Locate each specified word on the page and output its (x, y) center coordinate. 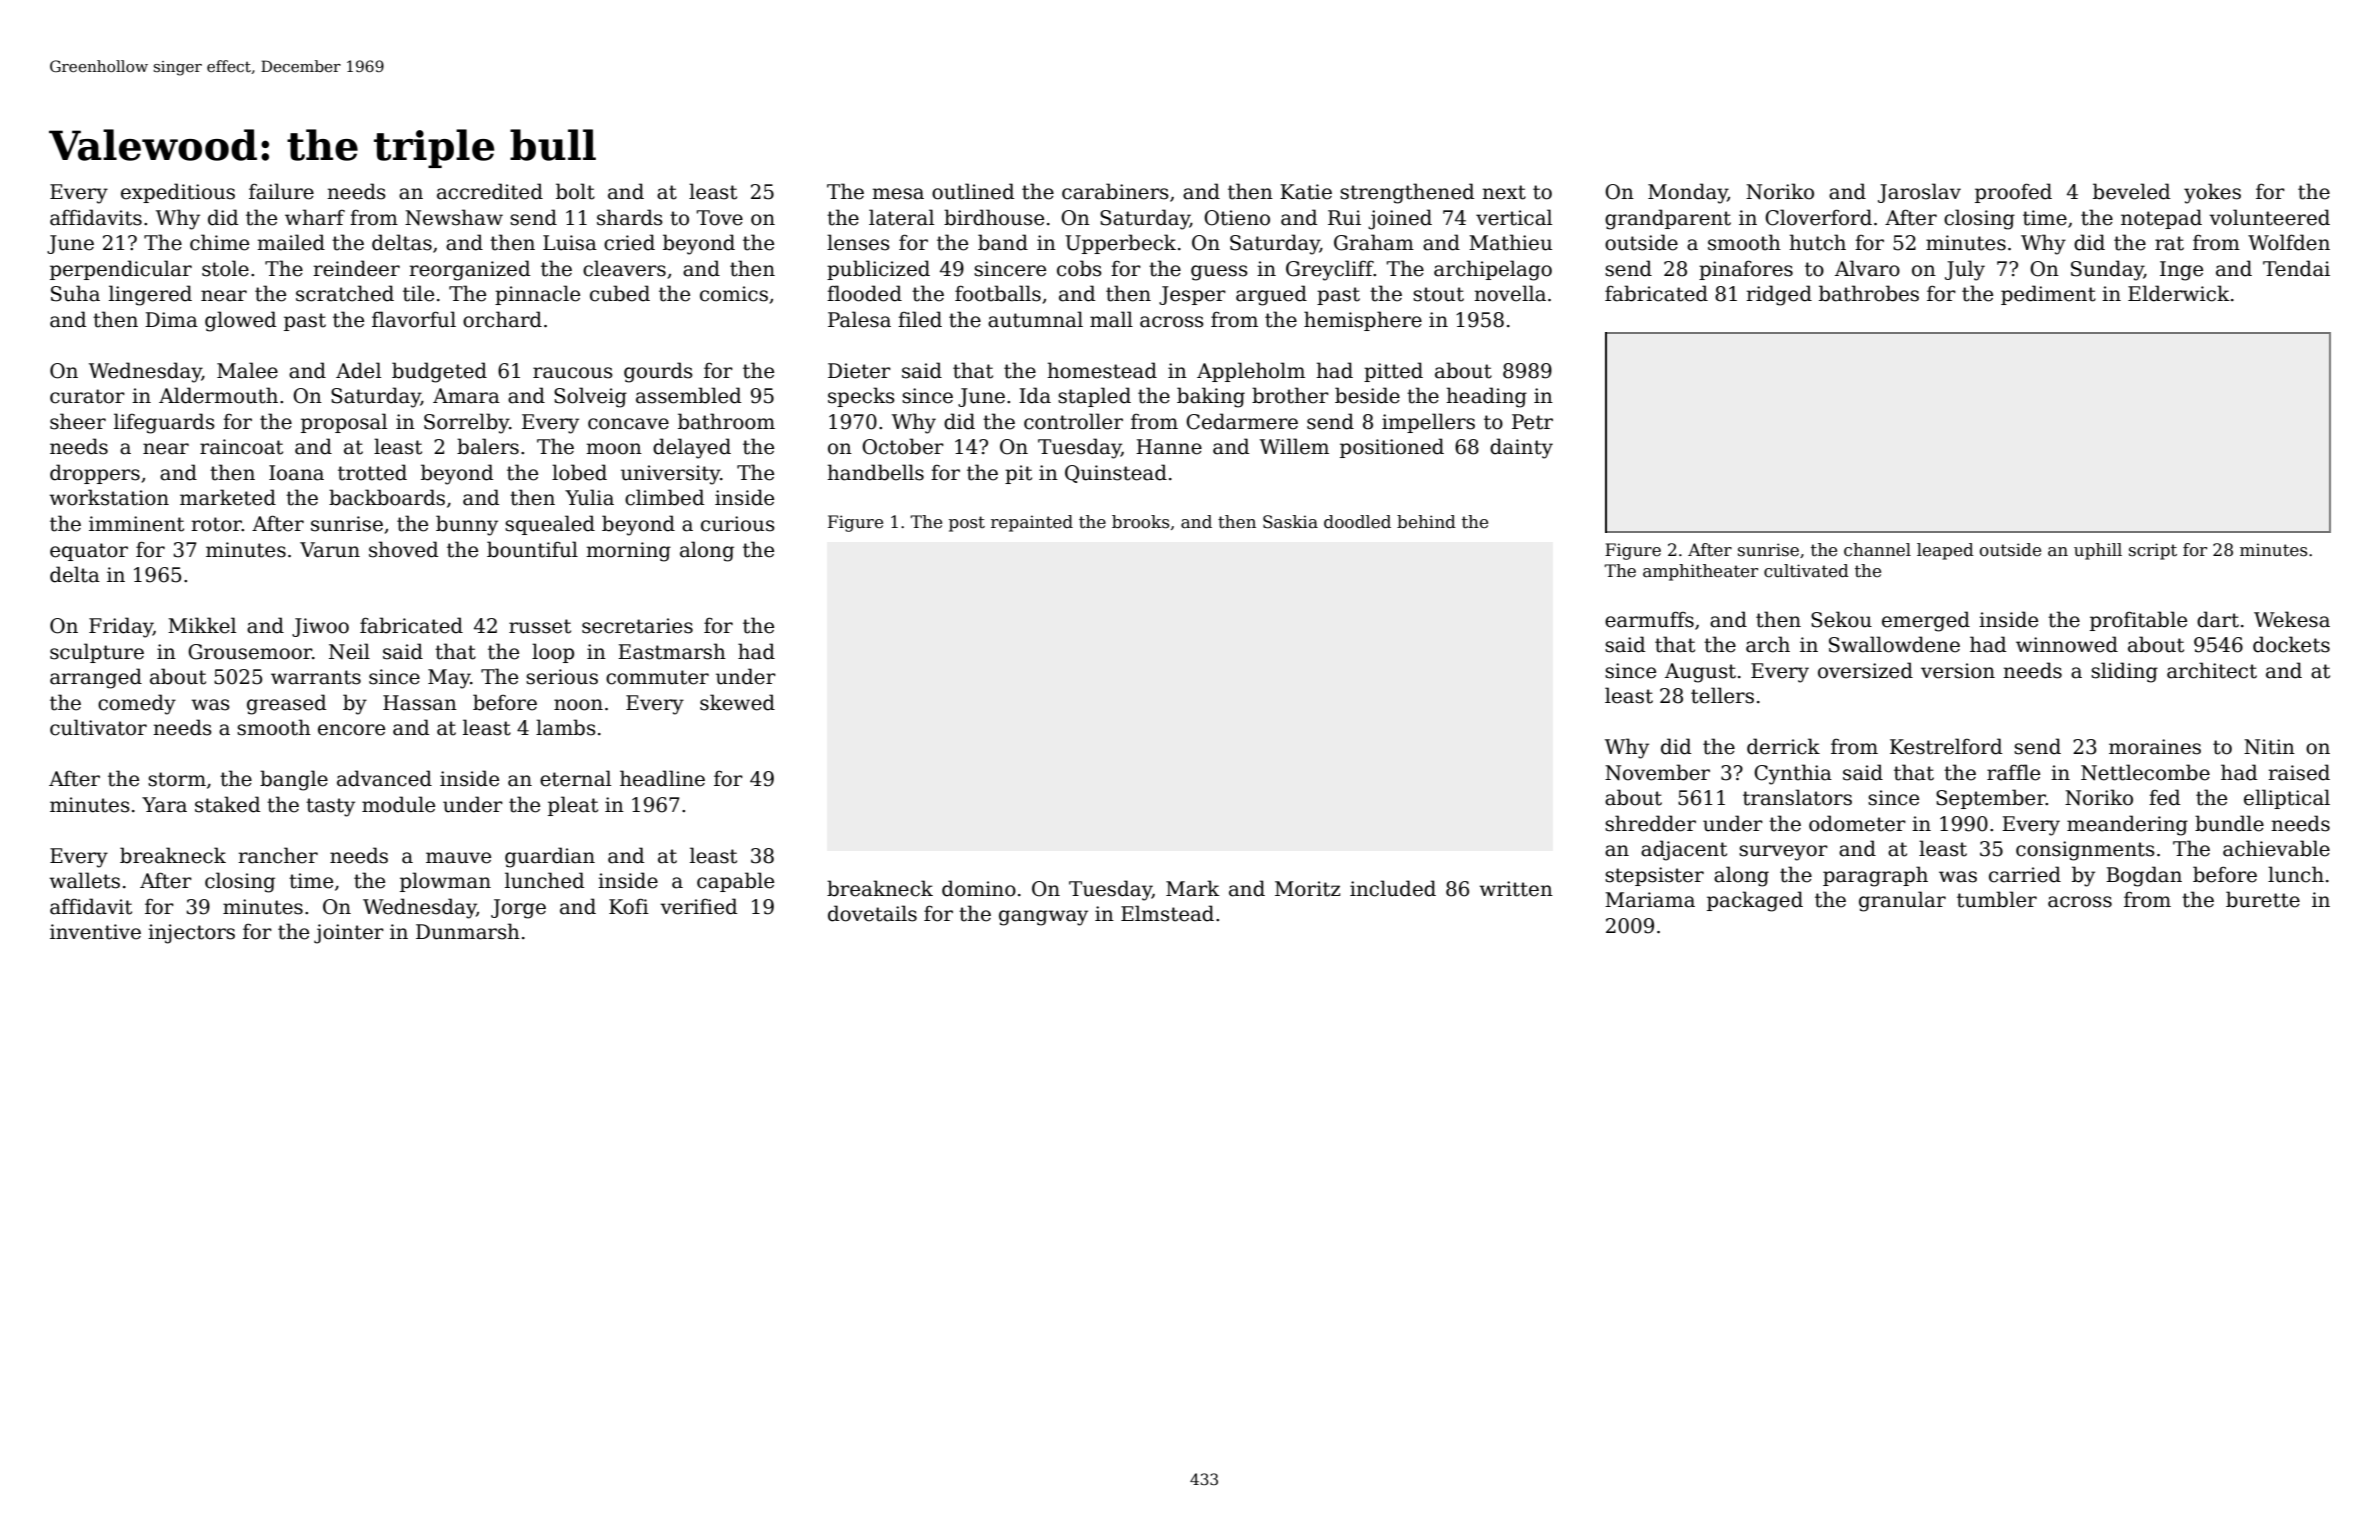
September (1991, 799)
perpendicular (121, 270)
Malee (247, 370)
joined (1400, 219)
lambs (566, 727)
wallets (84, 880)
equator (89, 552)
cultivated (1806, 571)
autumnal (1035, 319)
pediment (2048, 295)
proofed (2013, 193)
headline (662, 778)
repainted (1032, 523)
